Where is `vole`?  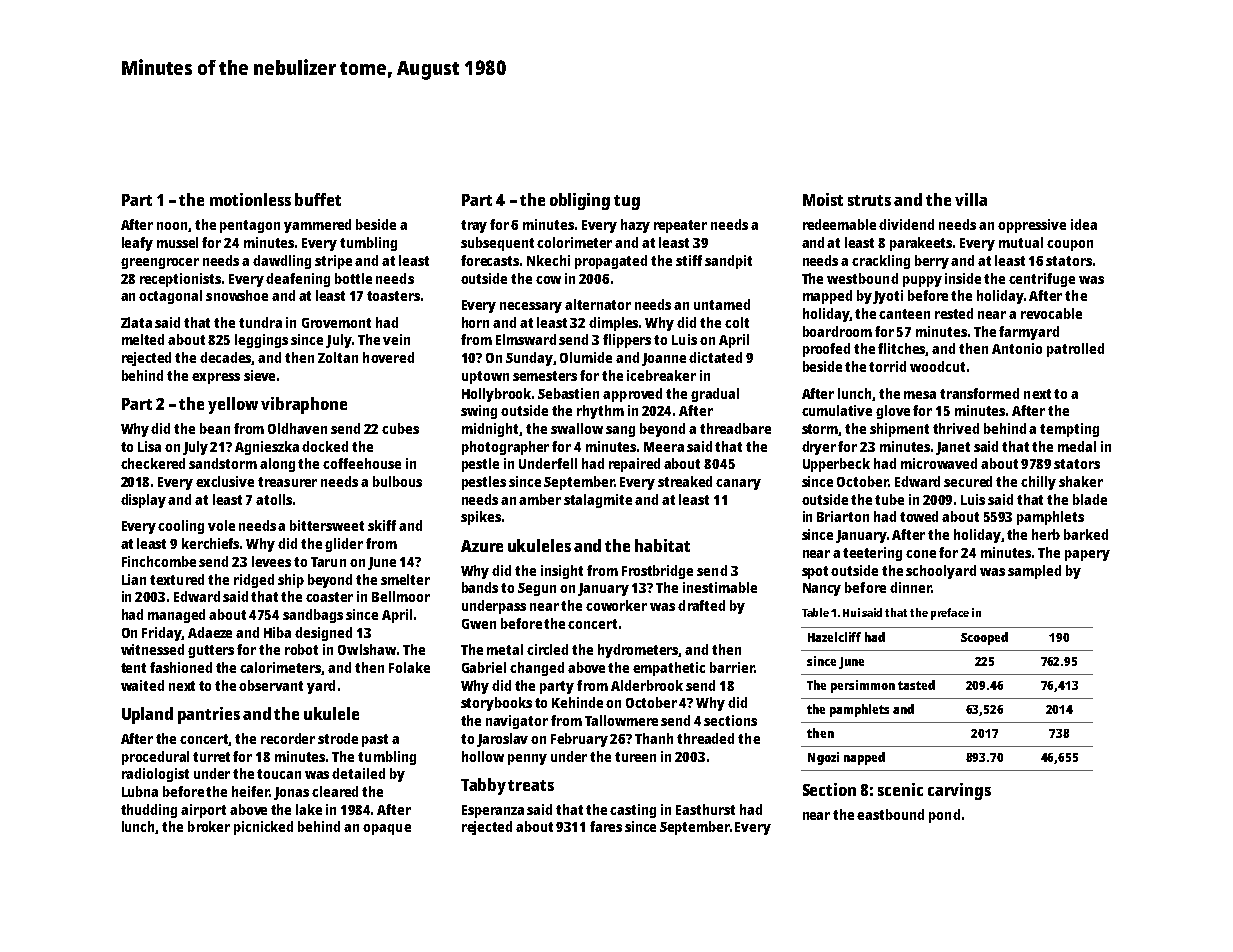 vole is located at coordinates (221, 525).
